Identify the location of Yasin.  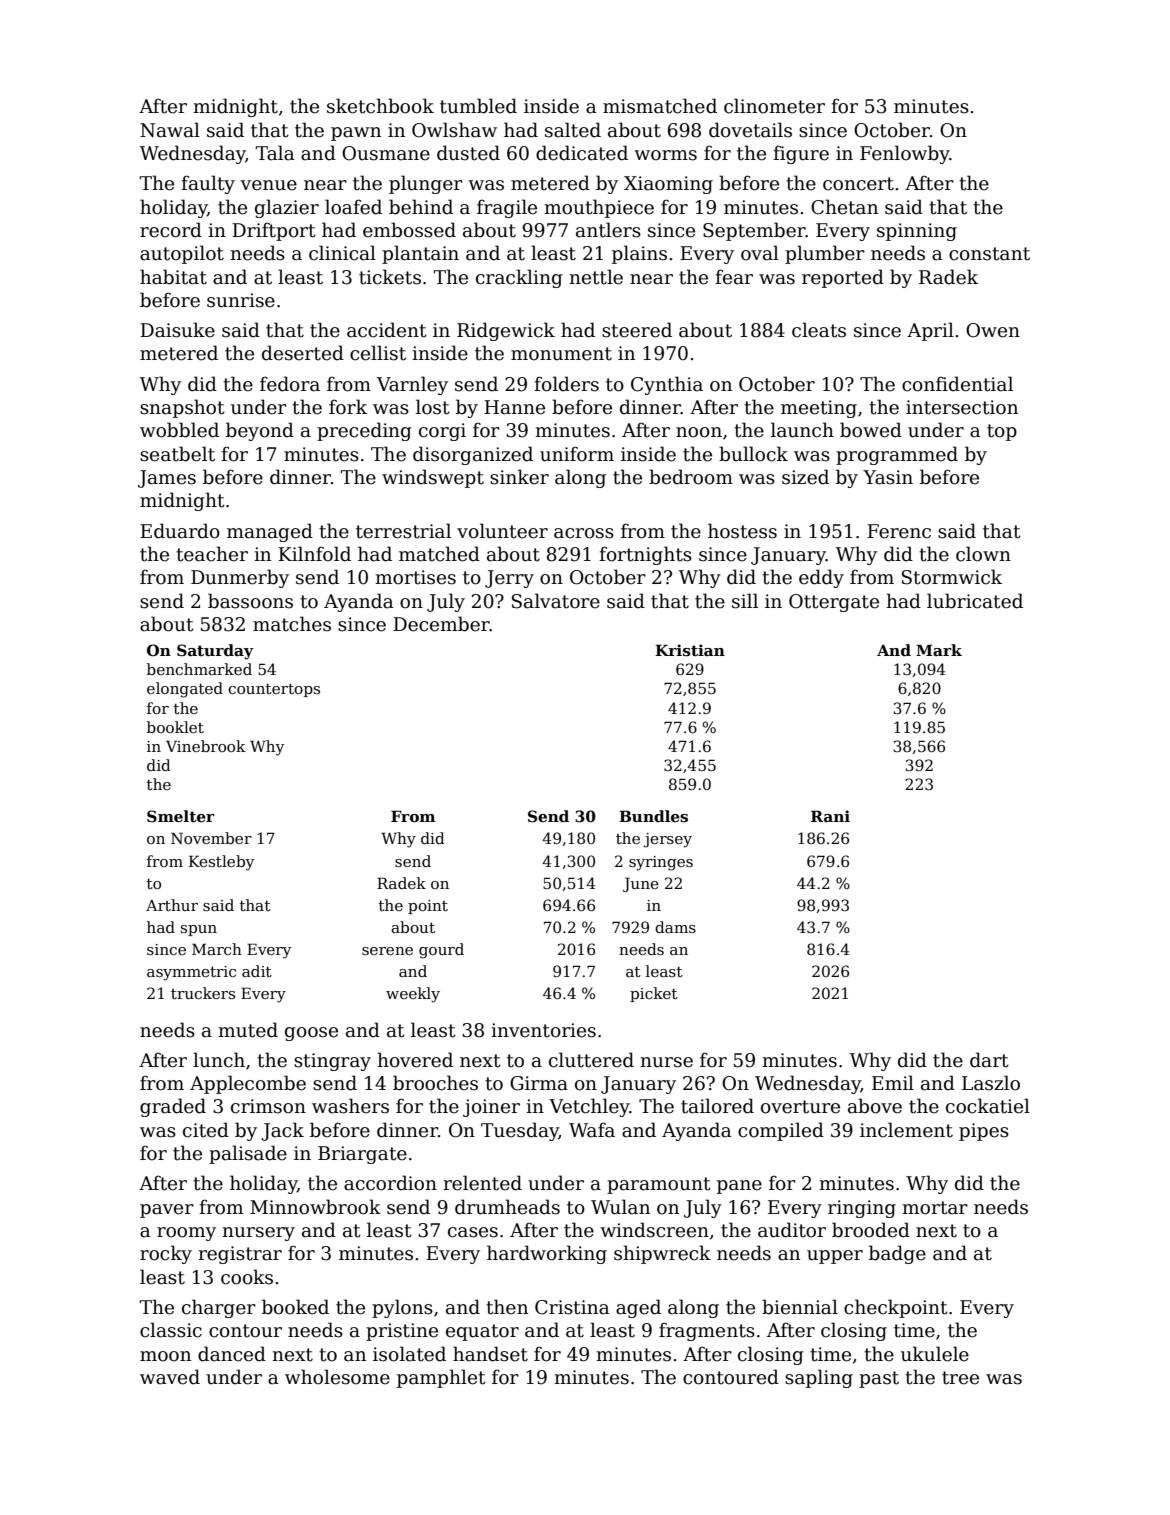
(888, 477).
